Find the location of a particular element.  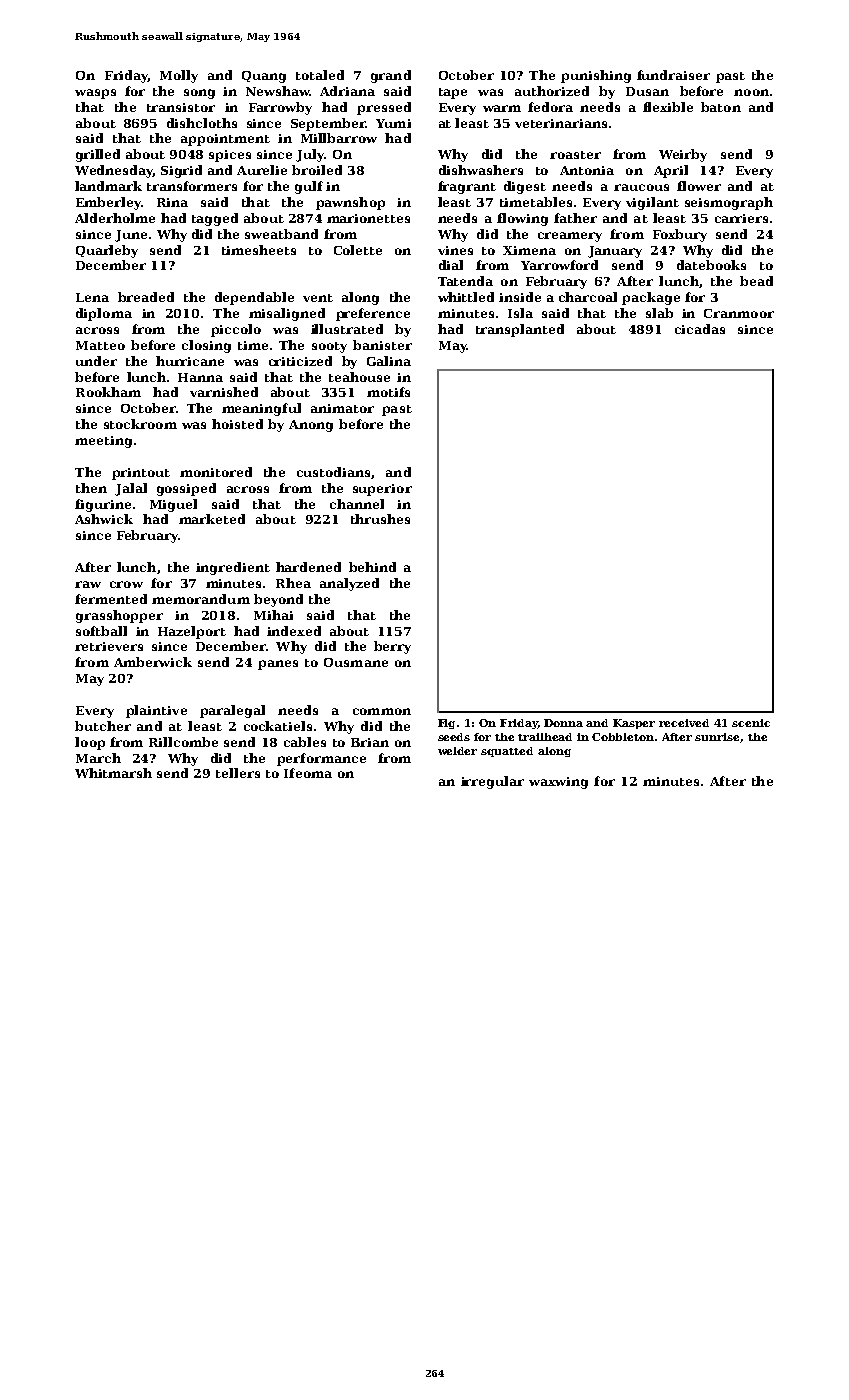

transplanted is located at coordinates (520, 330).
